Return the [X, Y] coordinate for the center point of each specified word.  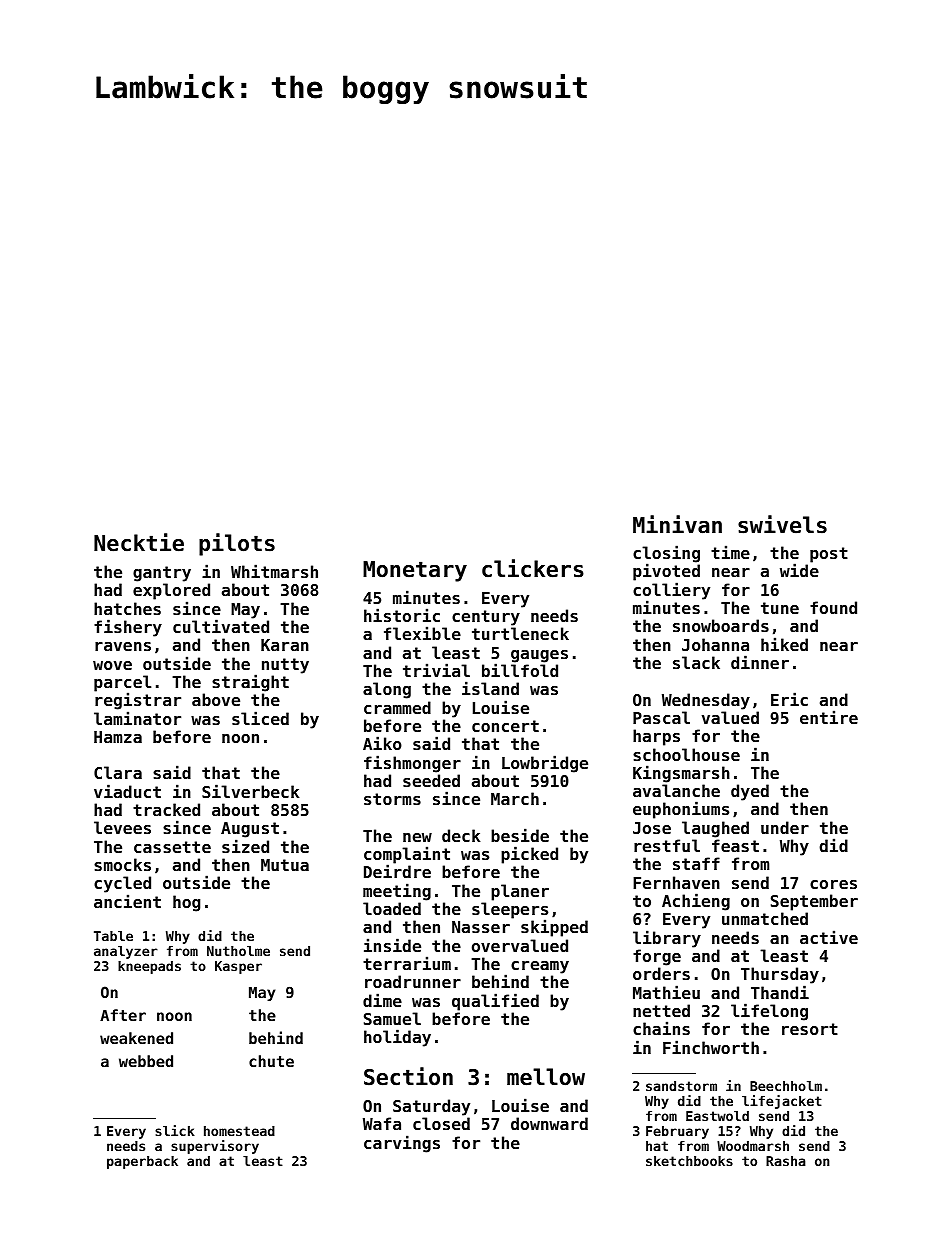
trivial [436, 670]
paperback [142, 1162]
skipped [554, 928]
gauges [539, 656]
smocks [122, 864]
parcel [122, 684]
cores [833, 884]
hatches [127, 608]
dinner [760, 662]
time [730, 552]
